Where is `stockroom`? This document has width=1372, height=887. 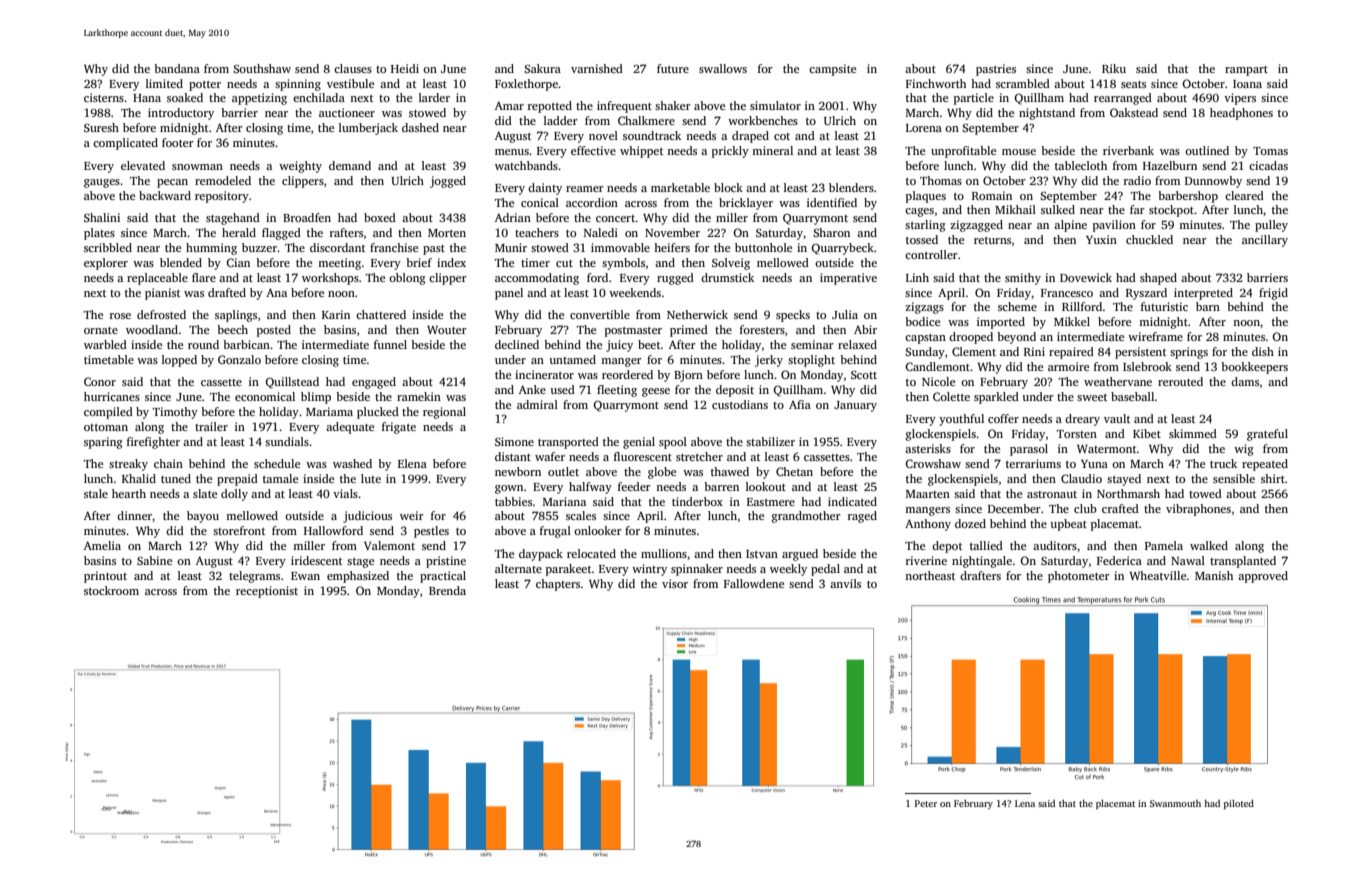
stockroom is located at coordinates (111, 590).
